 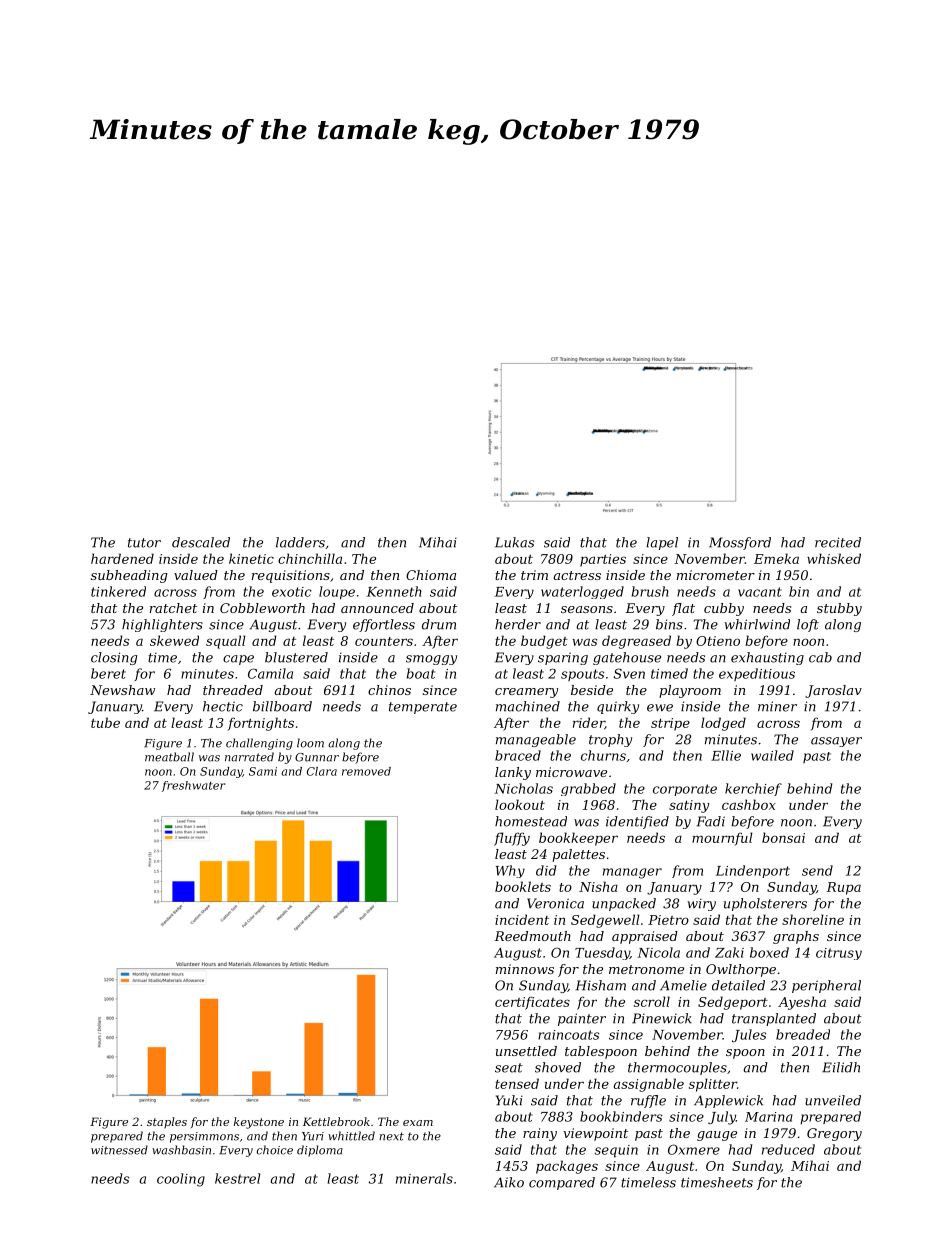 I want to click on bonsai, so click(x=783, y=837).
